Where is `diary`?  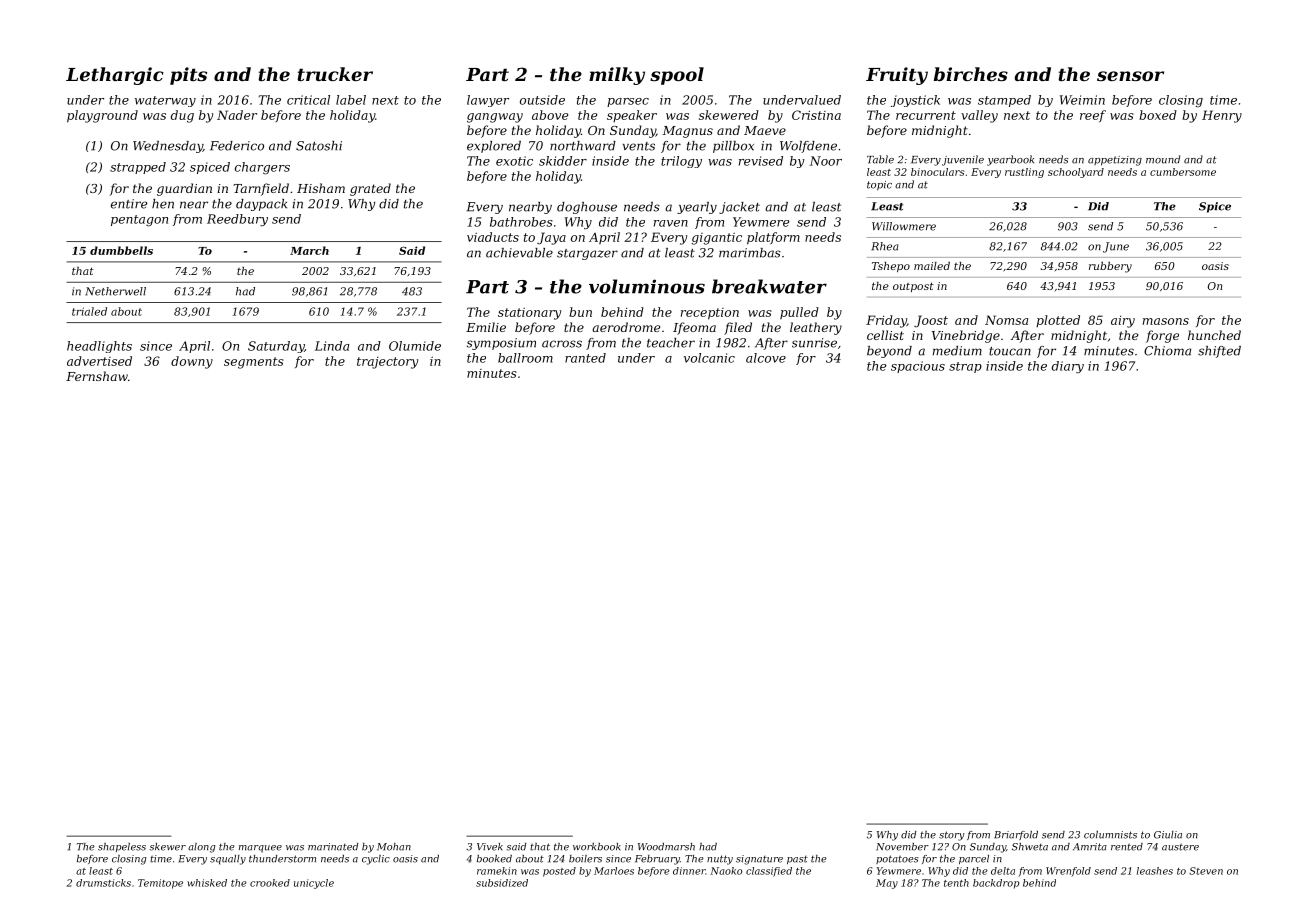
diary is located at coordinates (1068, 367).
